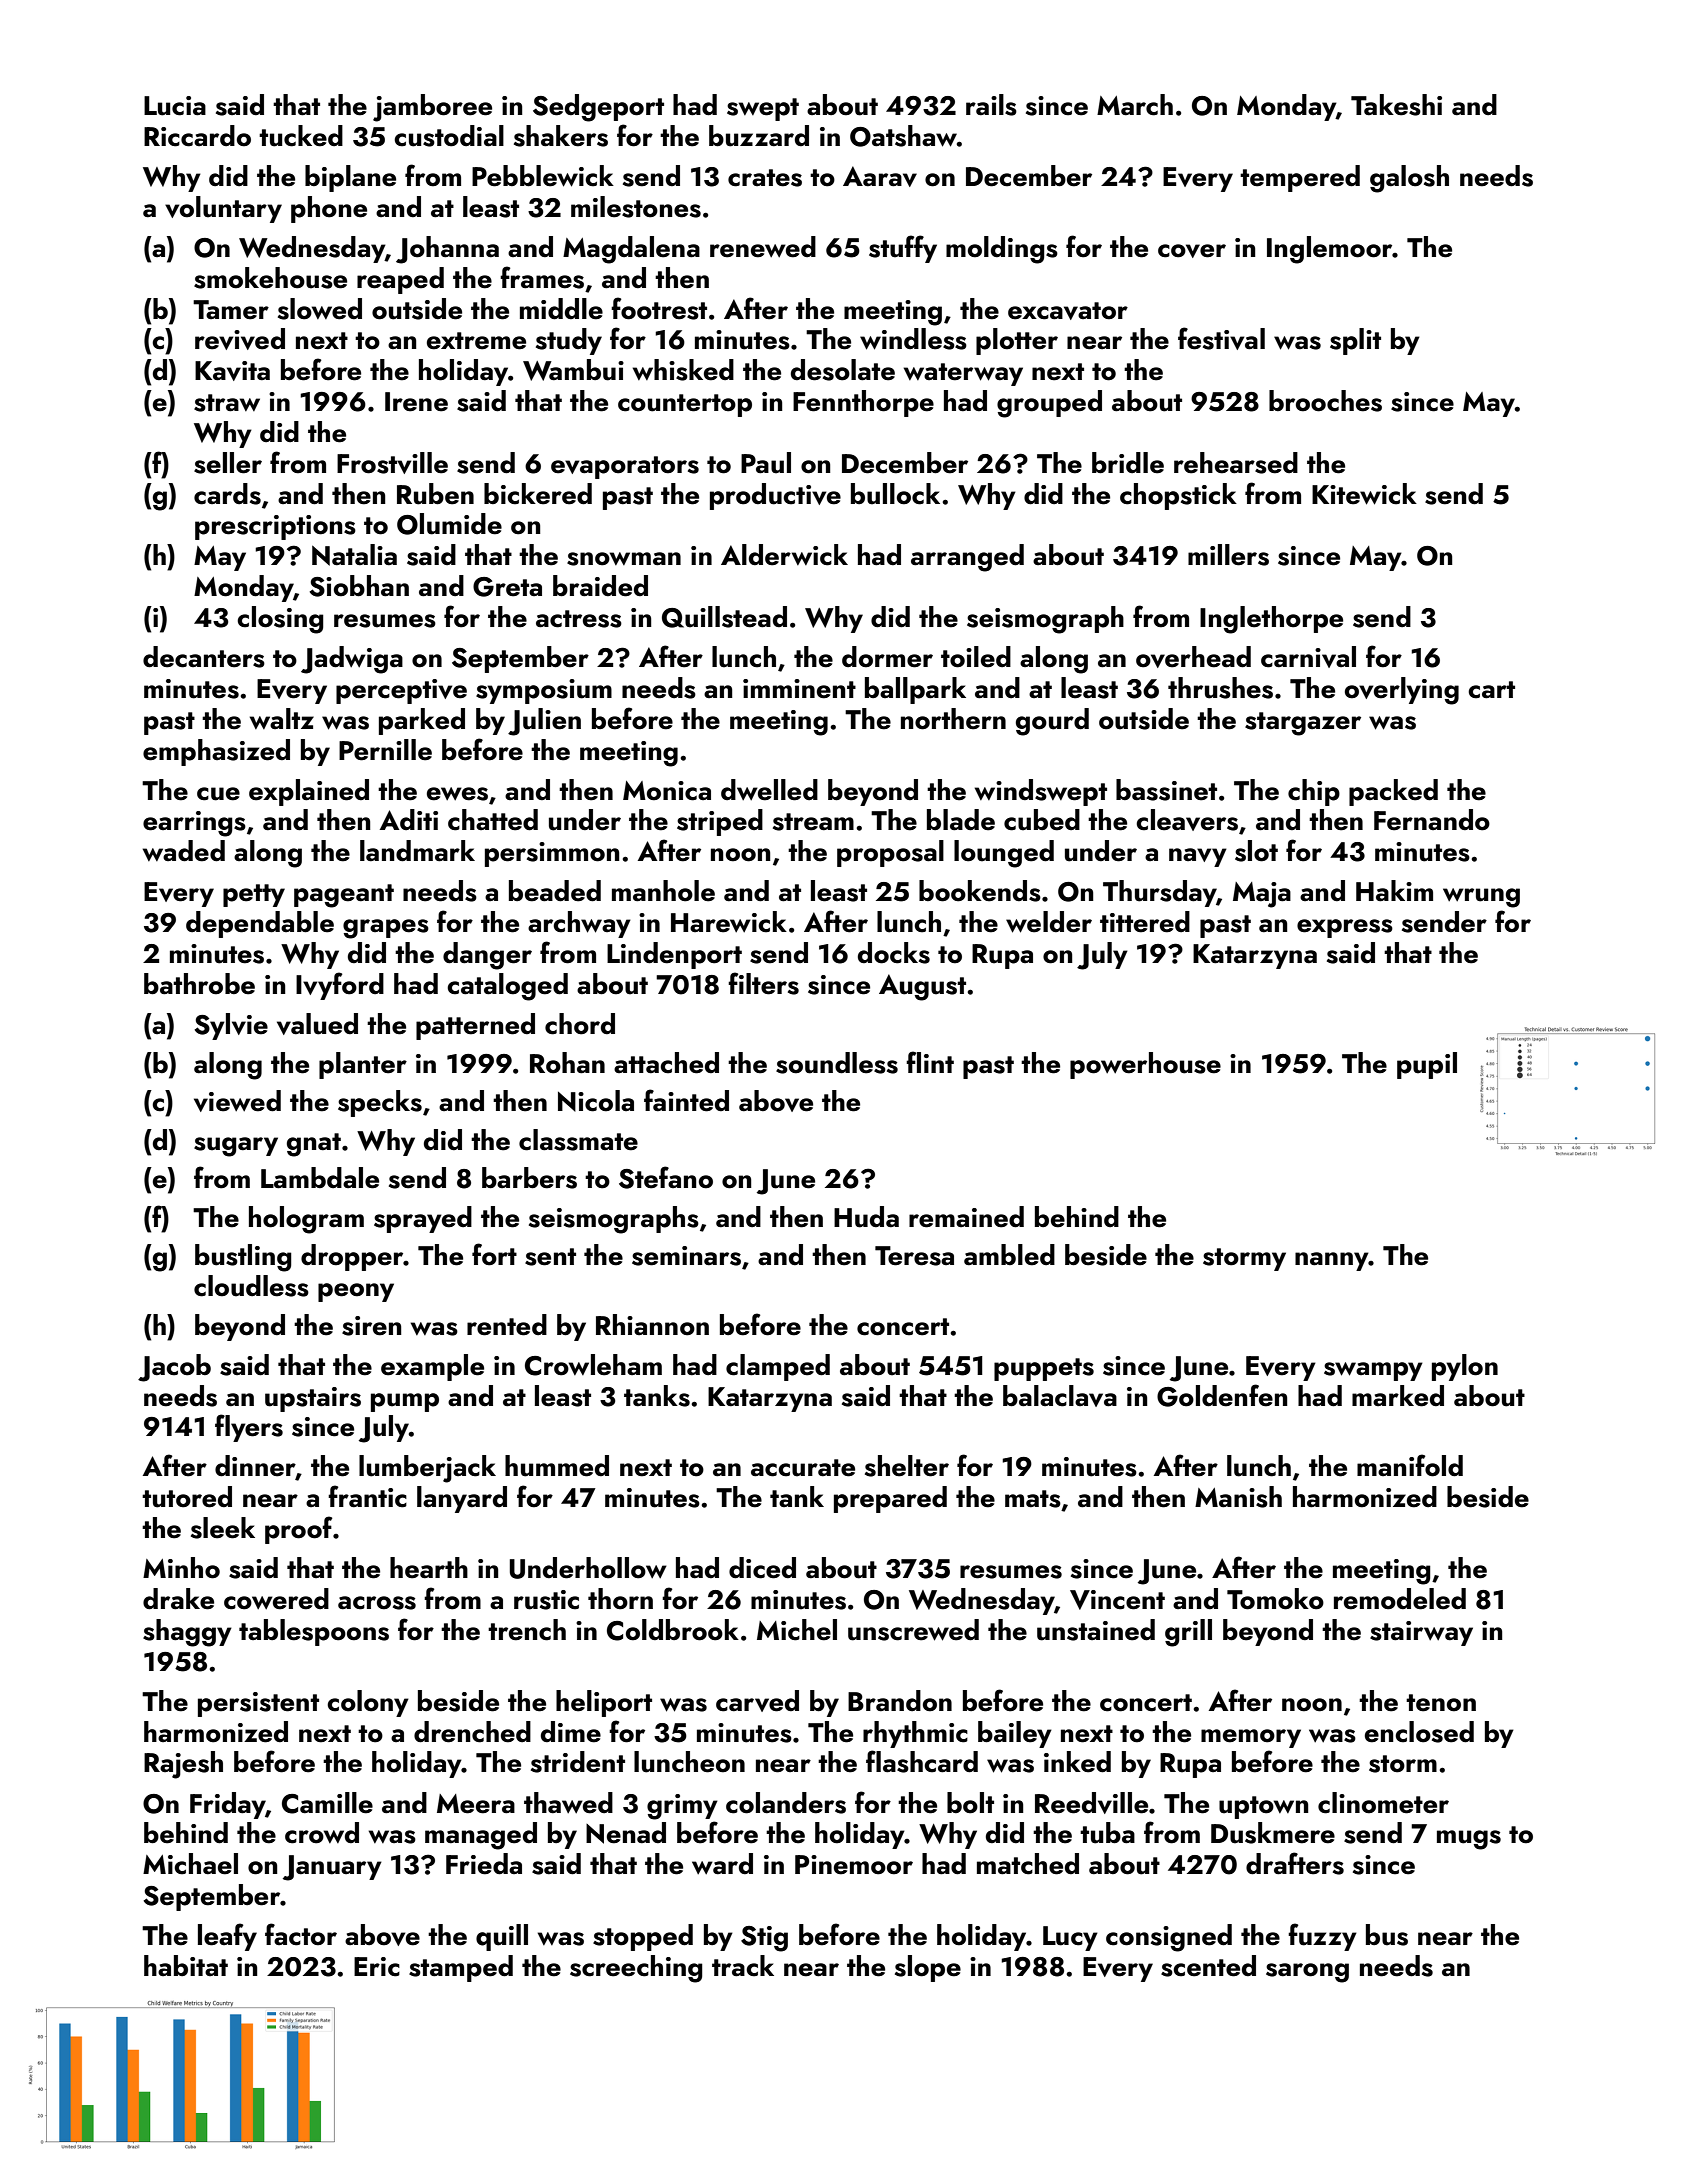 The width and height of the image is (1683, 2178). What do you see at coordinates (643, 1937) in the image?
I see `stopped` at bounding box center [643, 1937].
